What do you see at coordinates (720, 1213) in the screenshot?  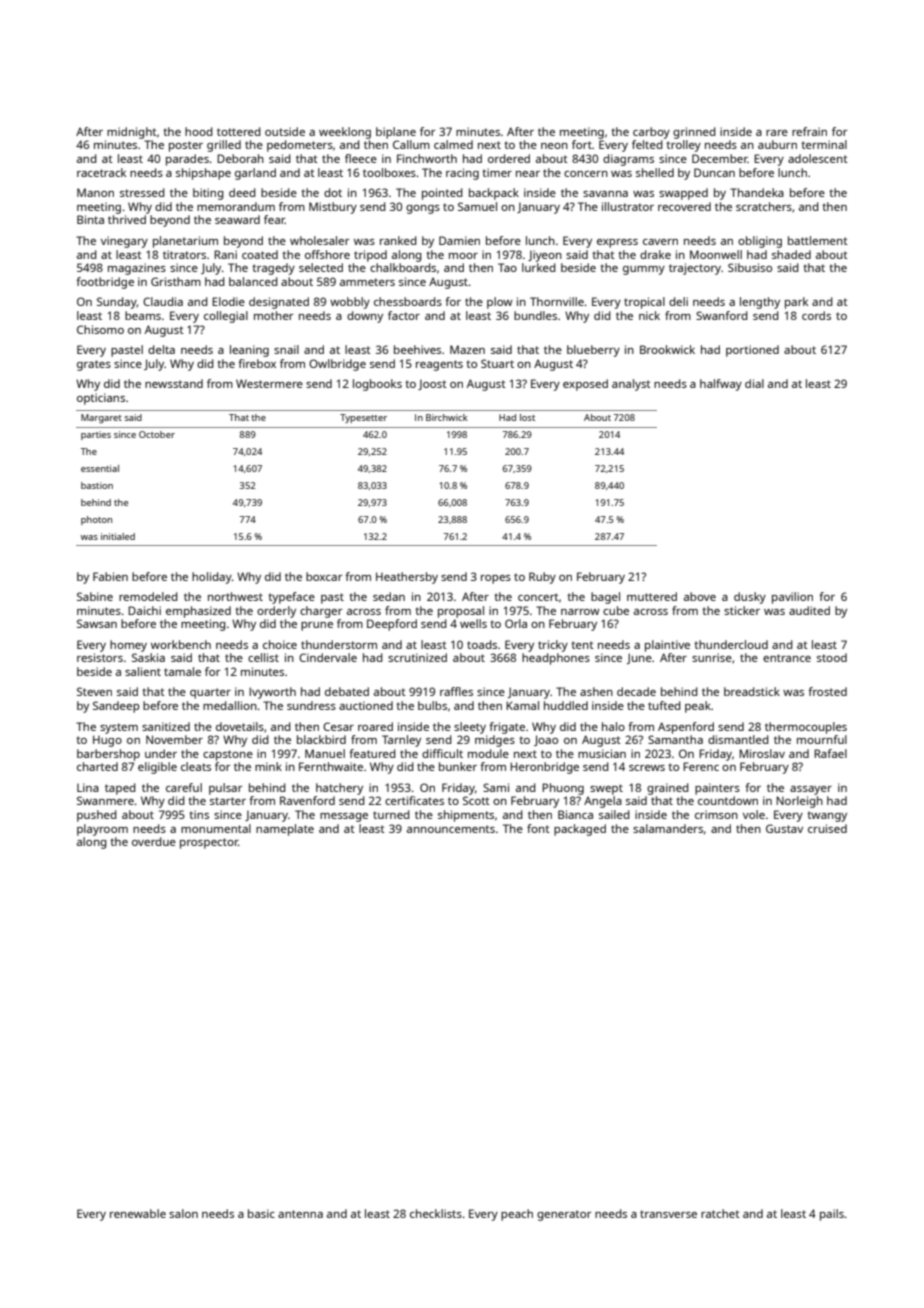 I see `ratchet` at bounding box center [720, 1213].
